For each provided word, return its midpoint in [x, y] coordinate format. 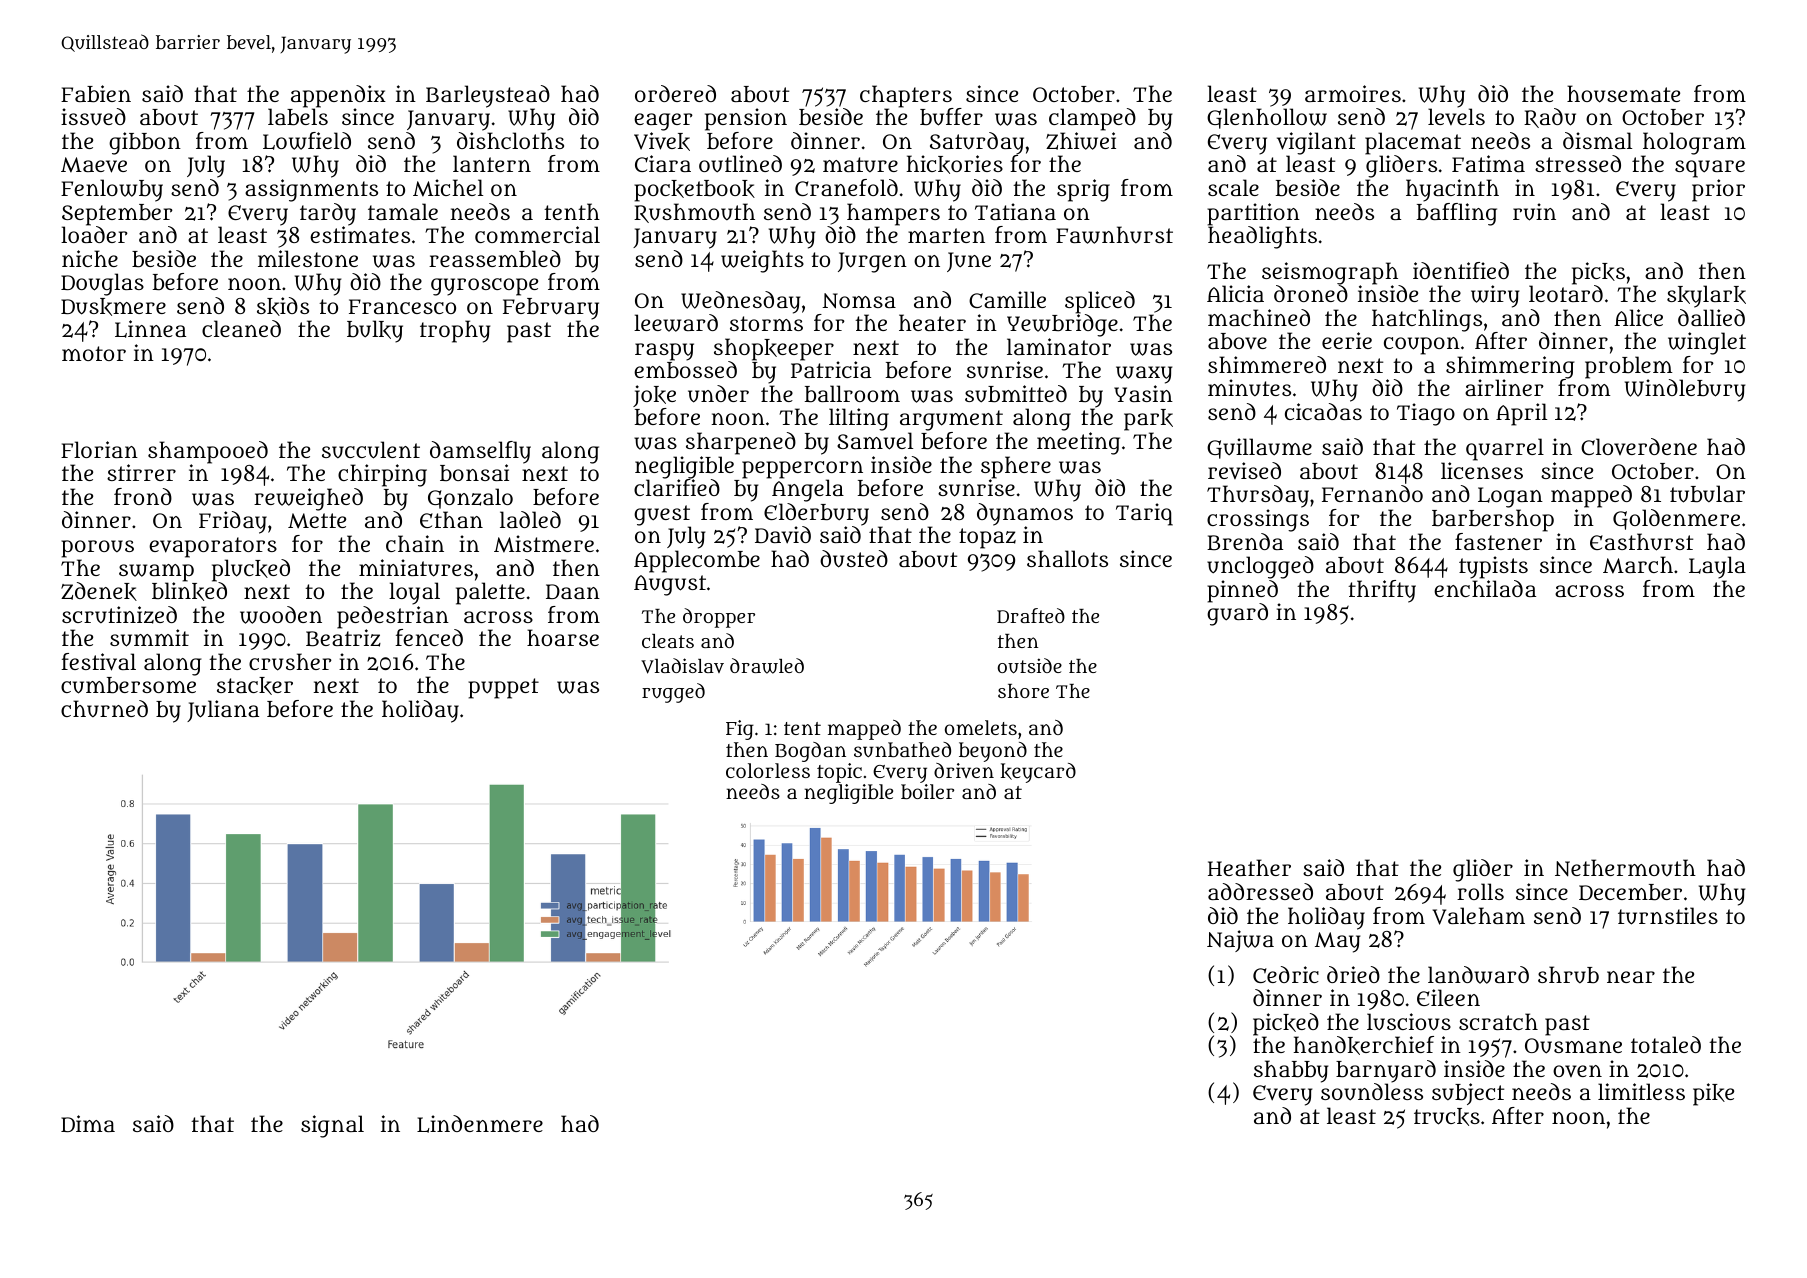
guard [1237, 614]
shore [1023, 691]
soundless [1372, 1092]
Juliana [223, 711]
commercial [537, 234]
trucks [1447, 1117]
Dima [88, 1123]
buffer [951, 117]
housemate [1623, 94]
